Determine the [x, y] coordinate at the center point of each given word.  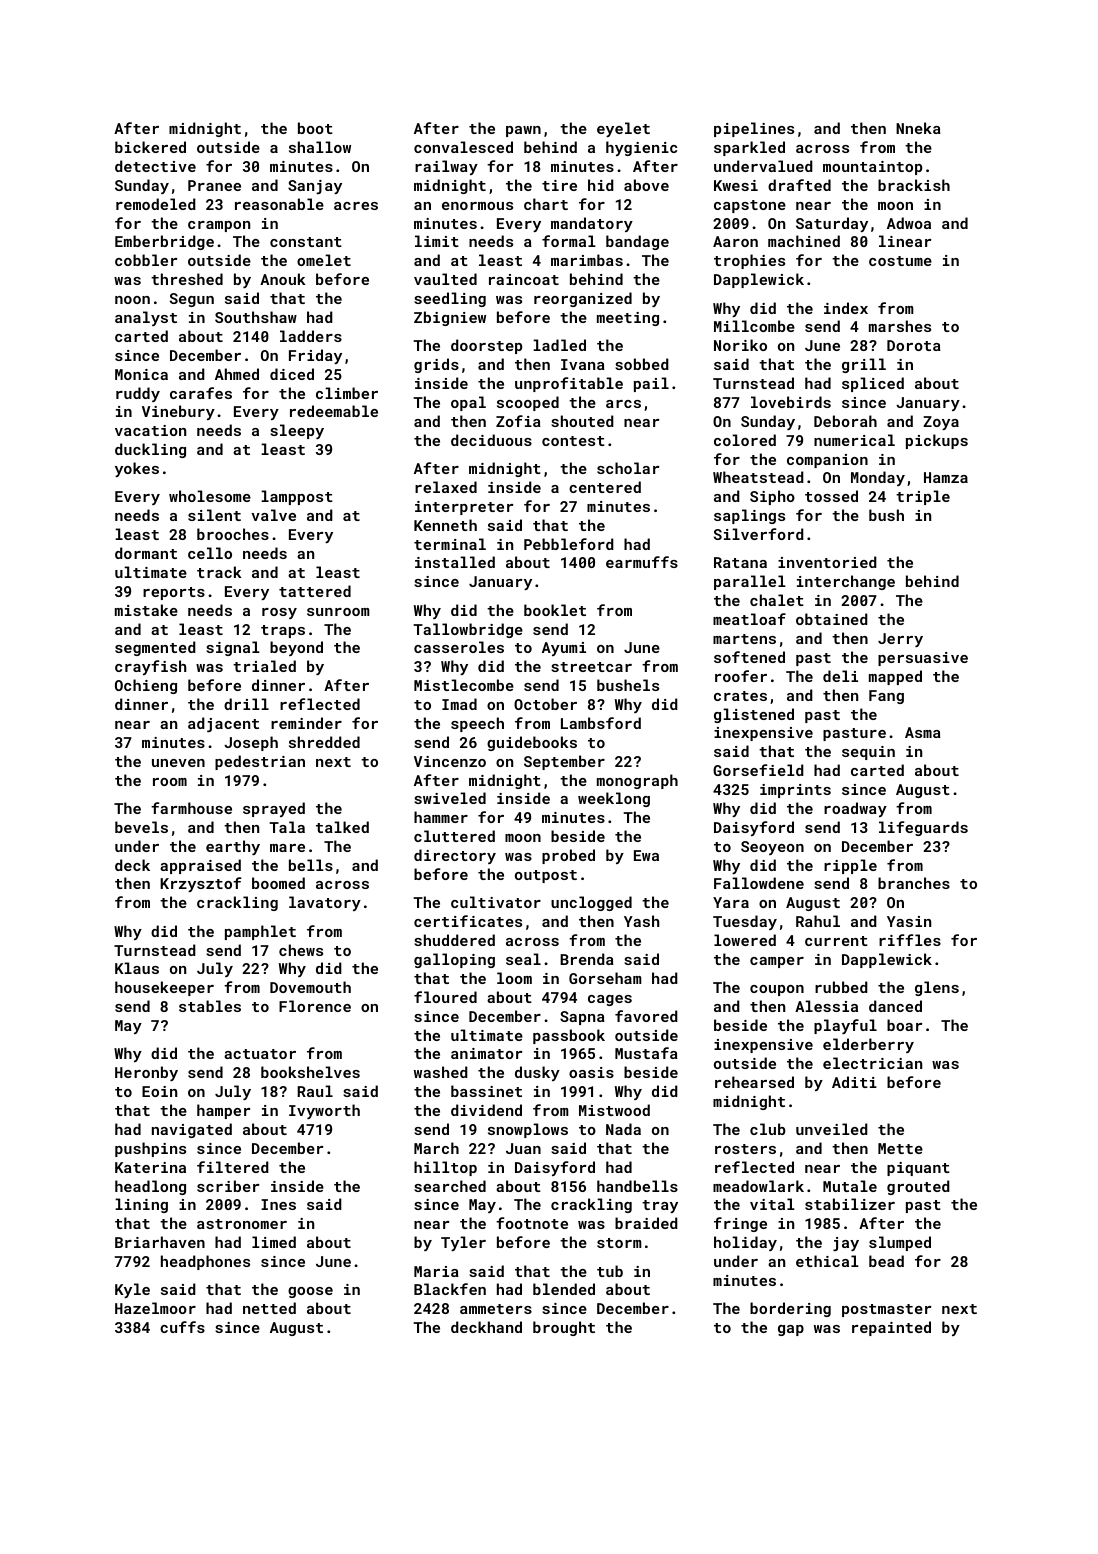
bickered [150, 147]
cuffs [182, 1327]
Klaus [137, 968]
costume [900, 261]
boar [904, 1025]
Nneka [918, 128]
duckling [150, 450]
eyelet [623, 129]
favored [646, 1016]
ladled [559, 345]
